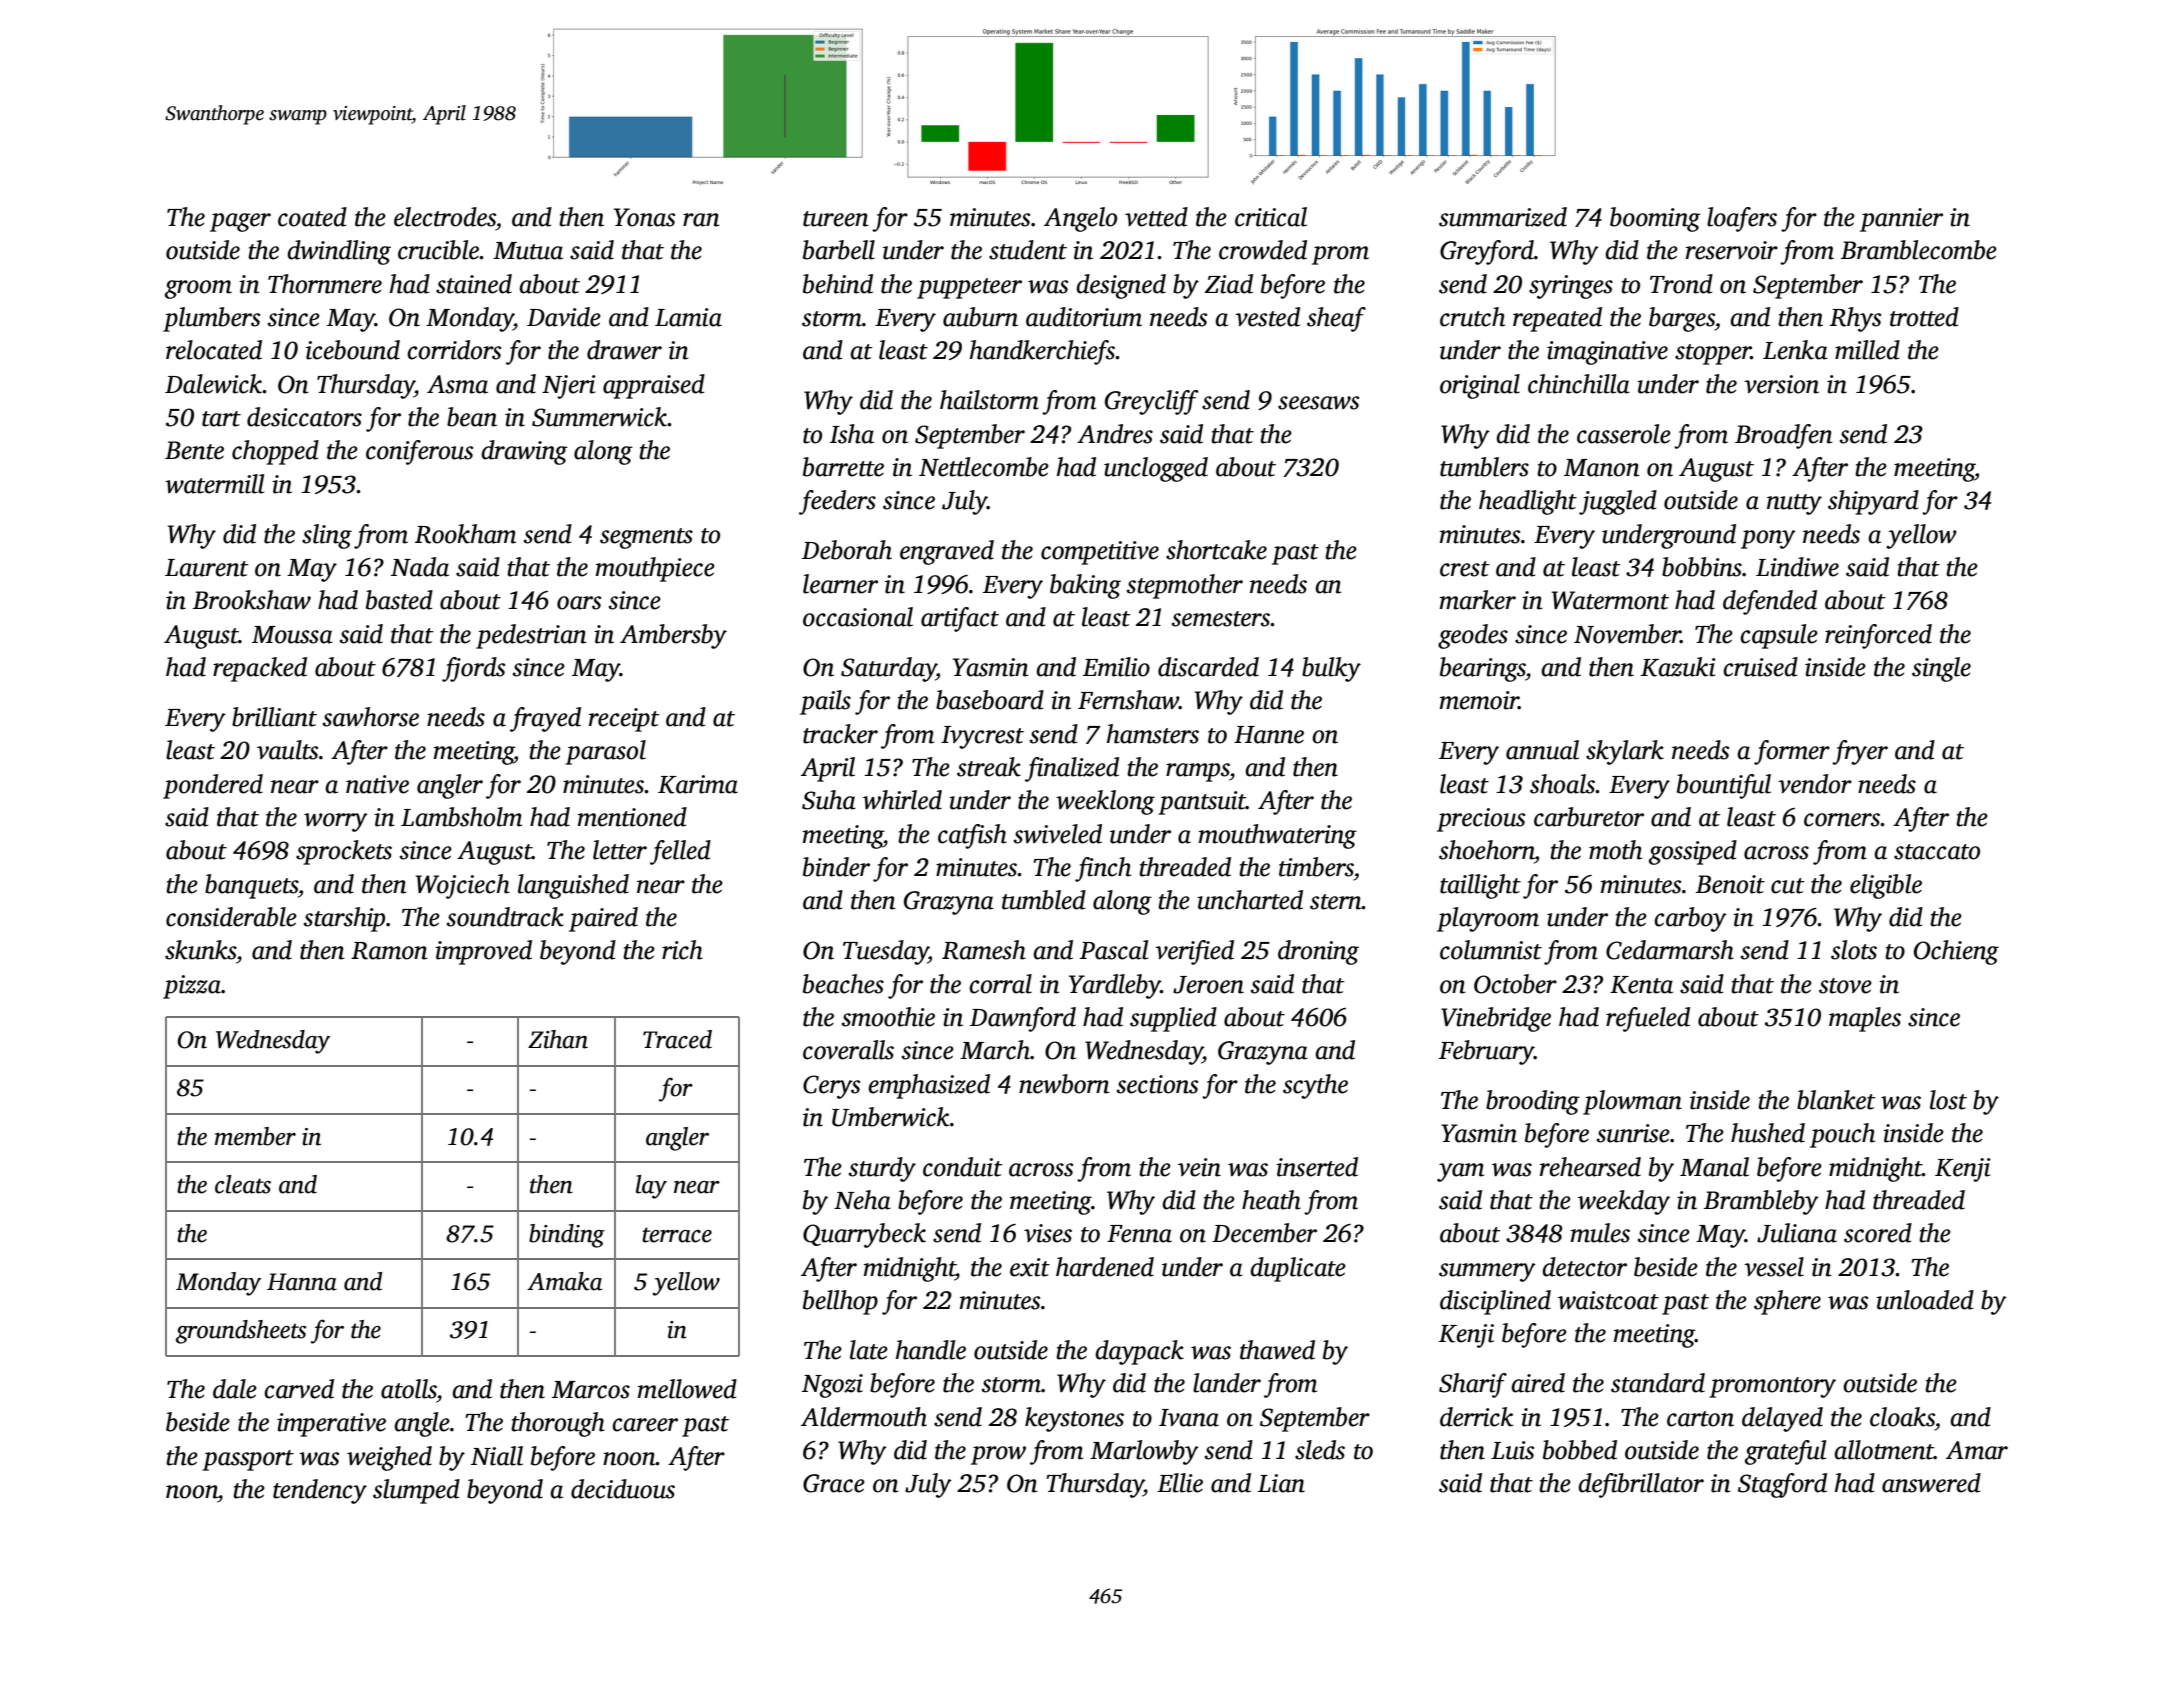 This document has width=2178, height=1683. What do you see at coordinates (688, 317) in the document?
I see `Lamia` at bounding box center [688, 317].
